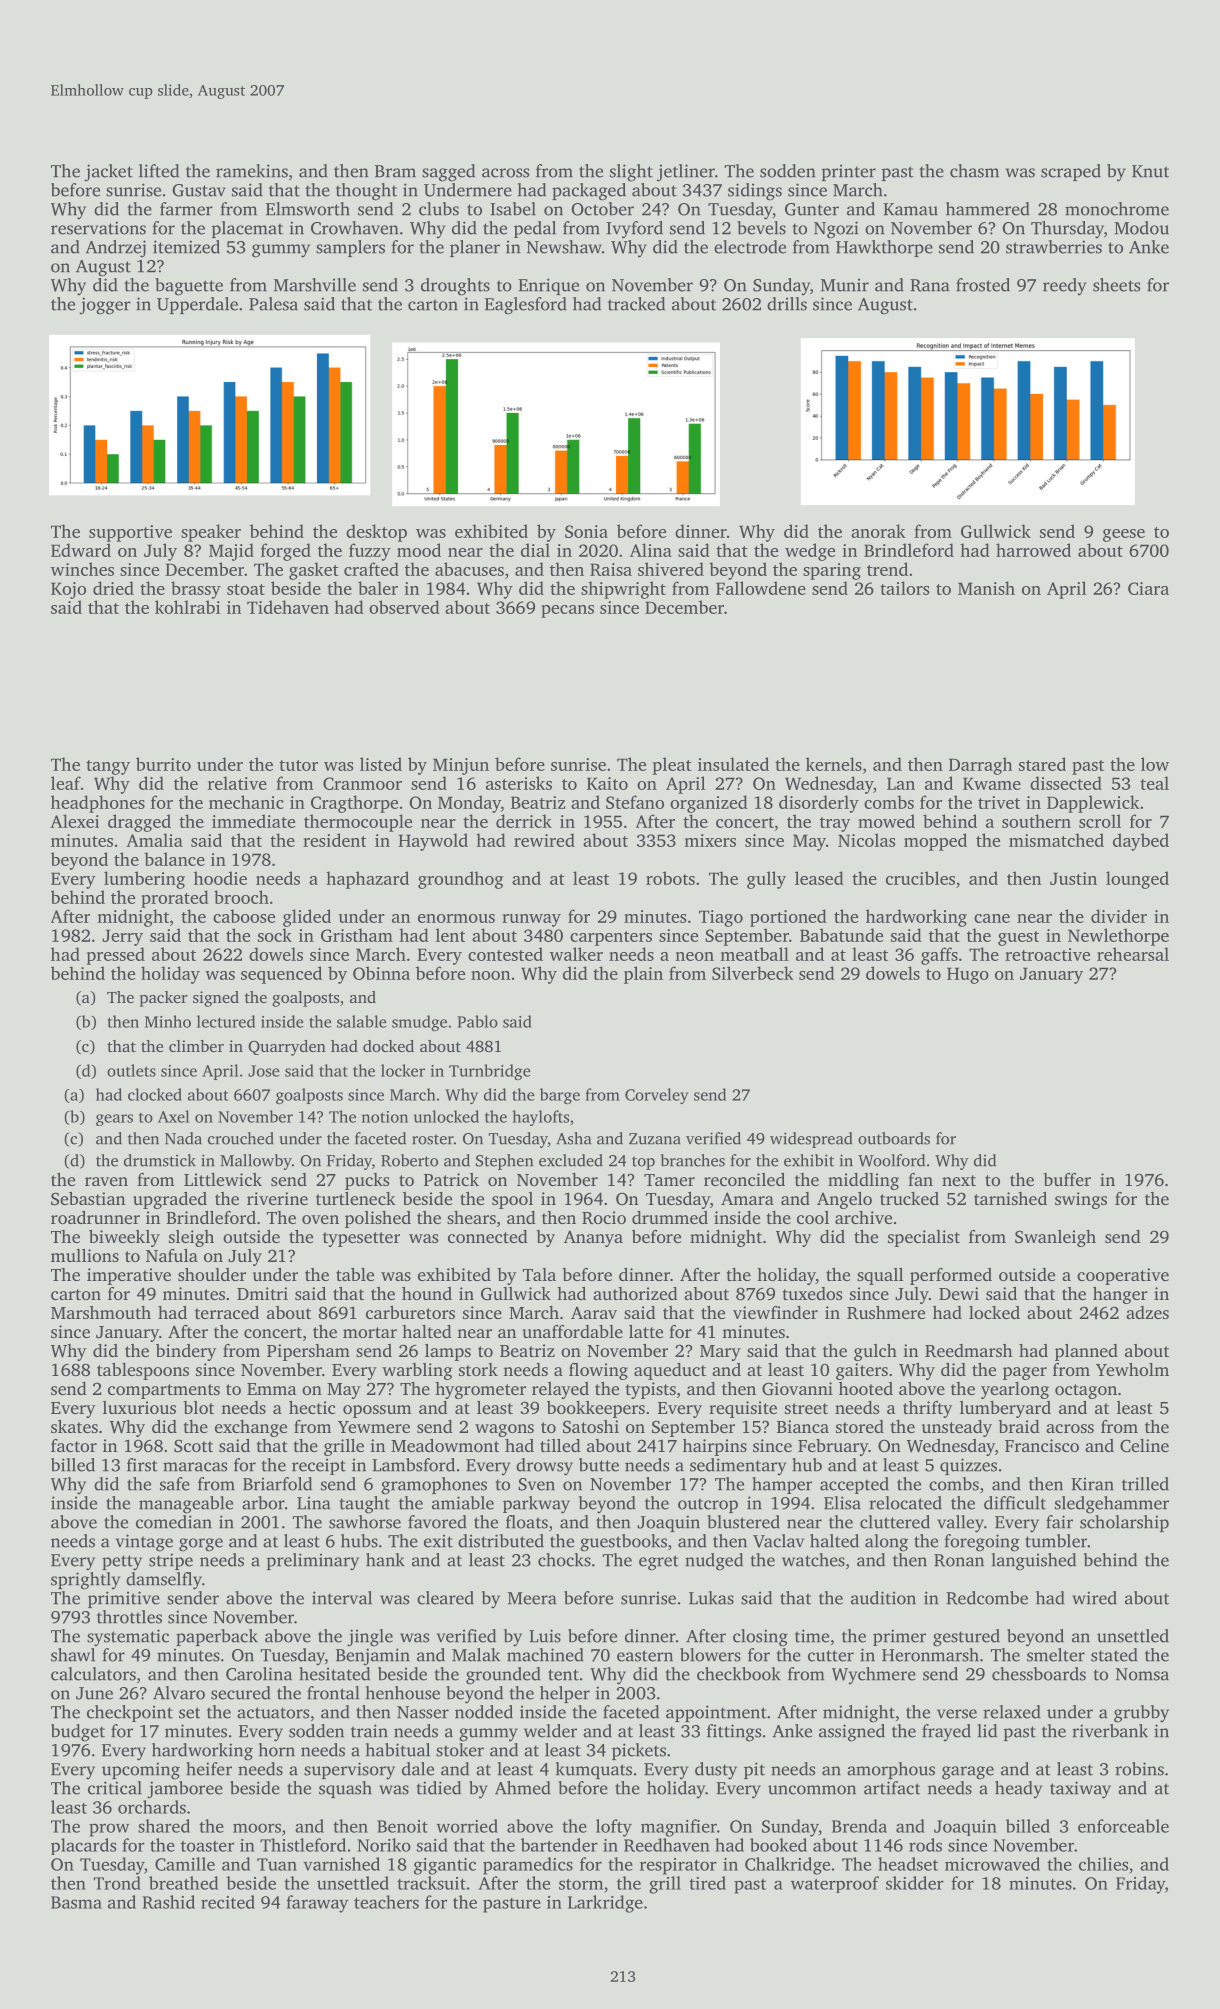 This screenshot has height=2009, width=1220. What do you see at coordinates (142, 1465) in the screenshot?
I see `first` at bounding box center [142, 1465].
